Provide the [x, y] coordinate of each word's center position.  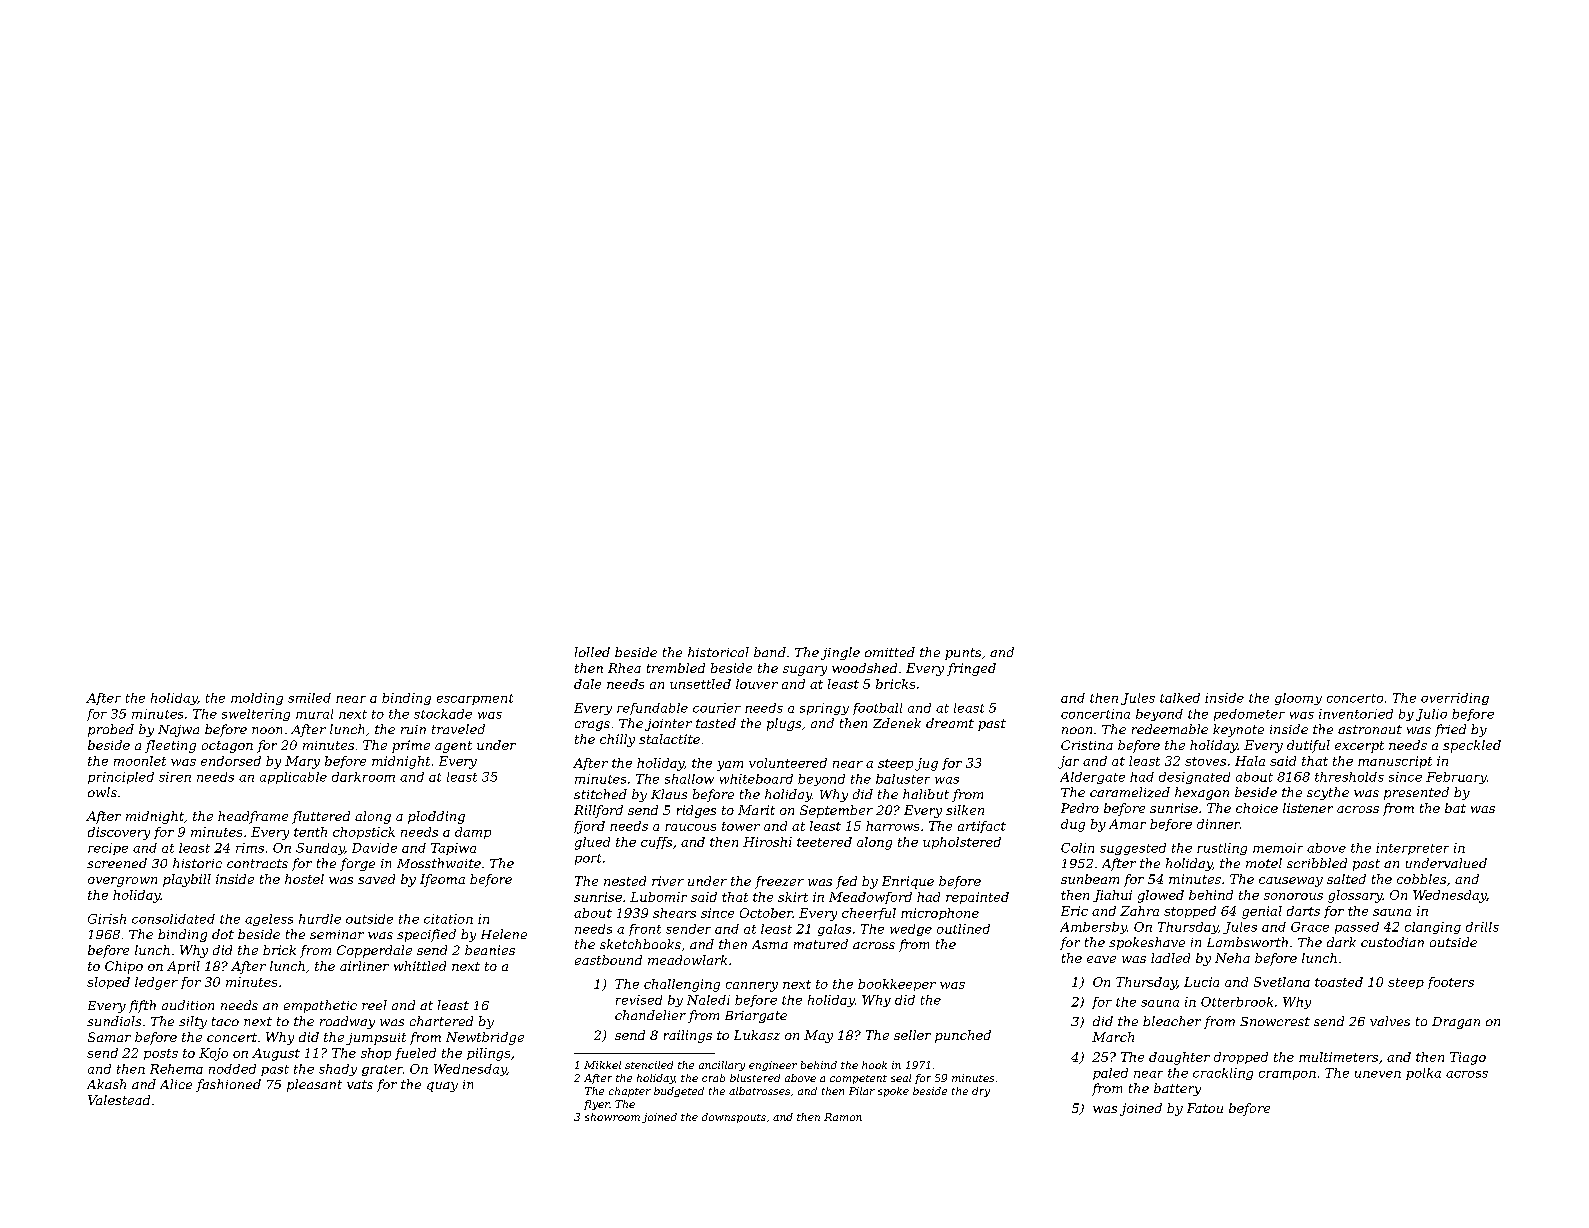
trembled [676, 668]
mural [314, 714]
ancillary [722, 1066]
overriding [1455, 699]
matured [821, 944]
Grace [1310, 927]
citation [448, 919]
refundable [652, 709]
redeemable [1170, 729]
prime [411, 746]
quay [442, 1087]
